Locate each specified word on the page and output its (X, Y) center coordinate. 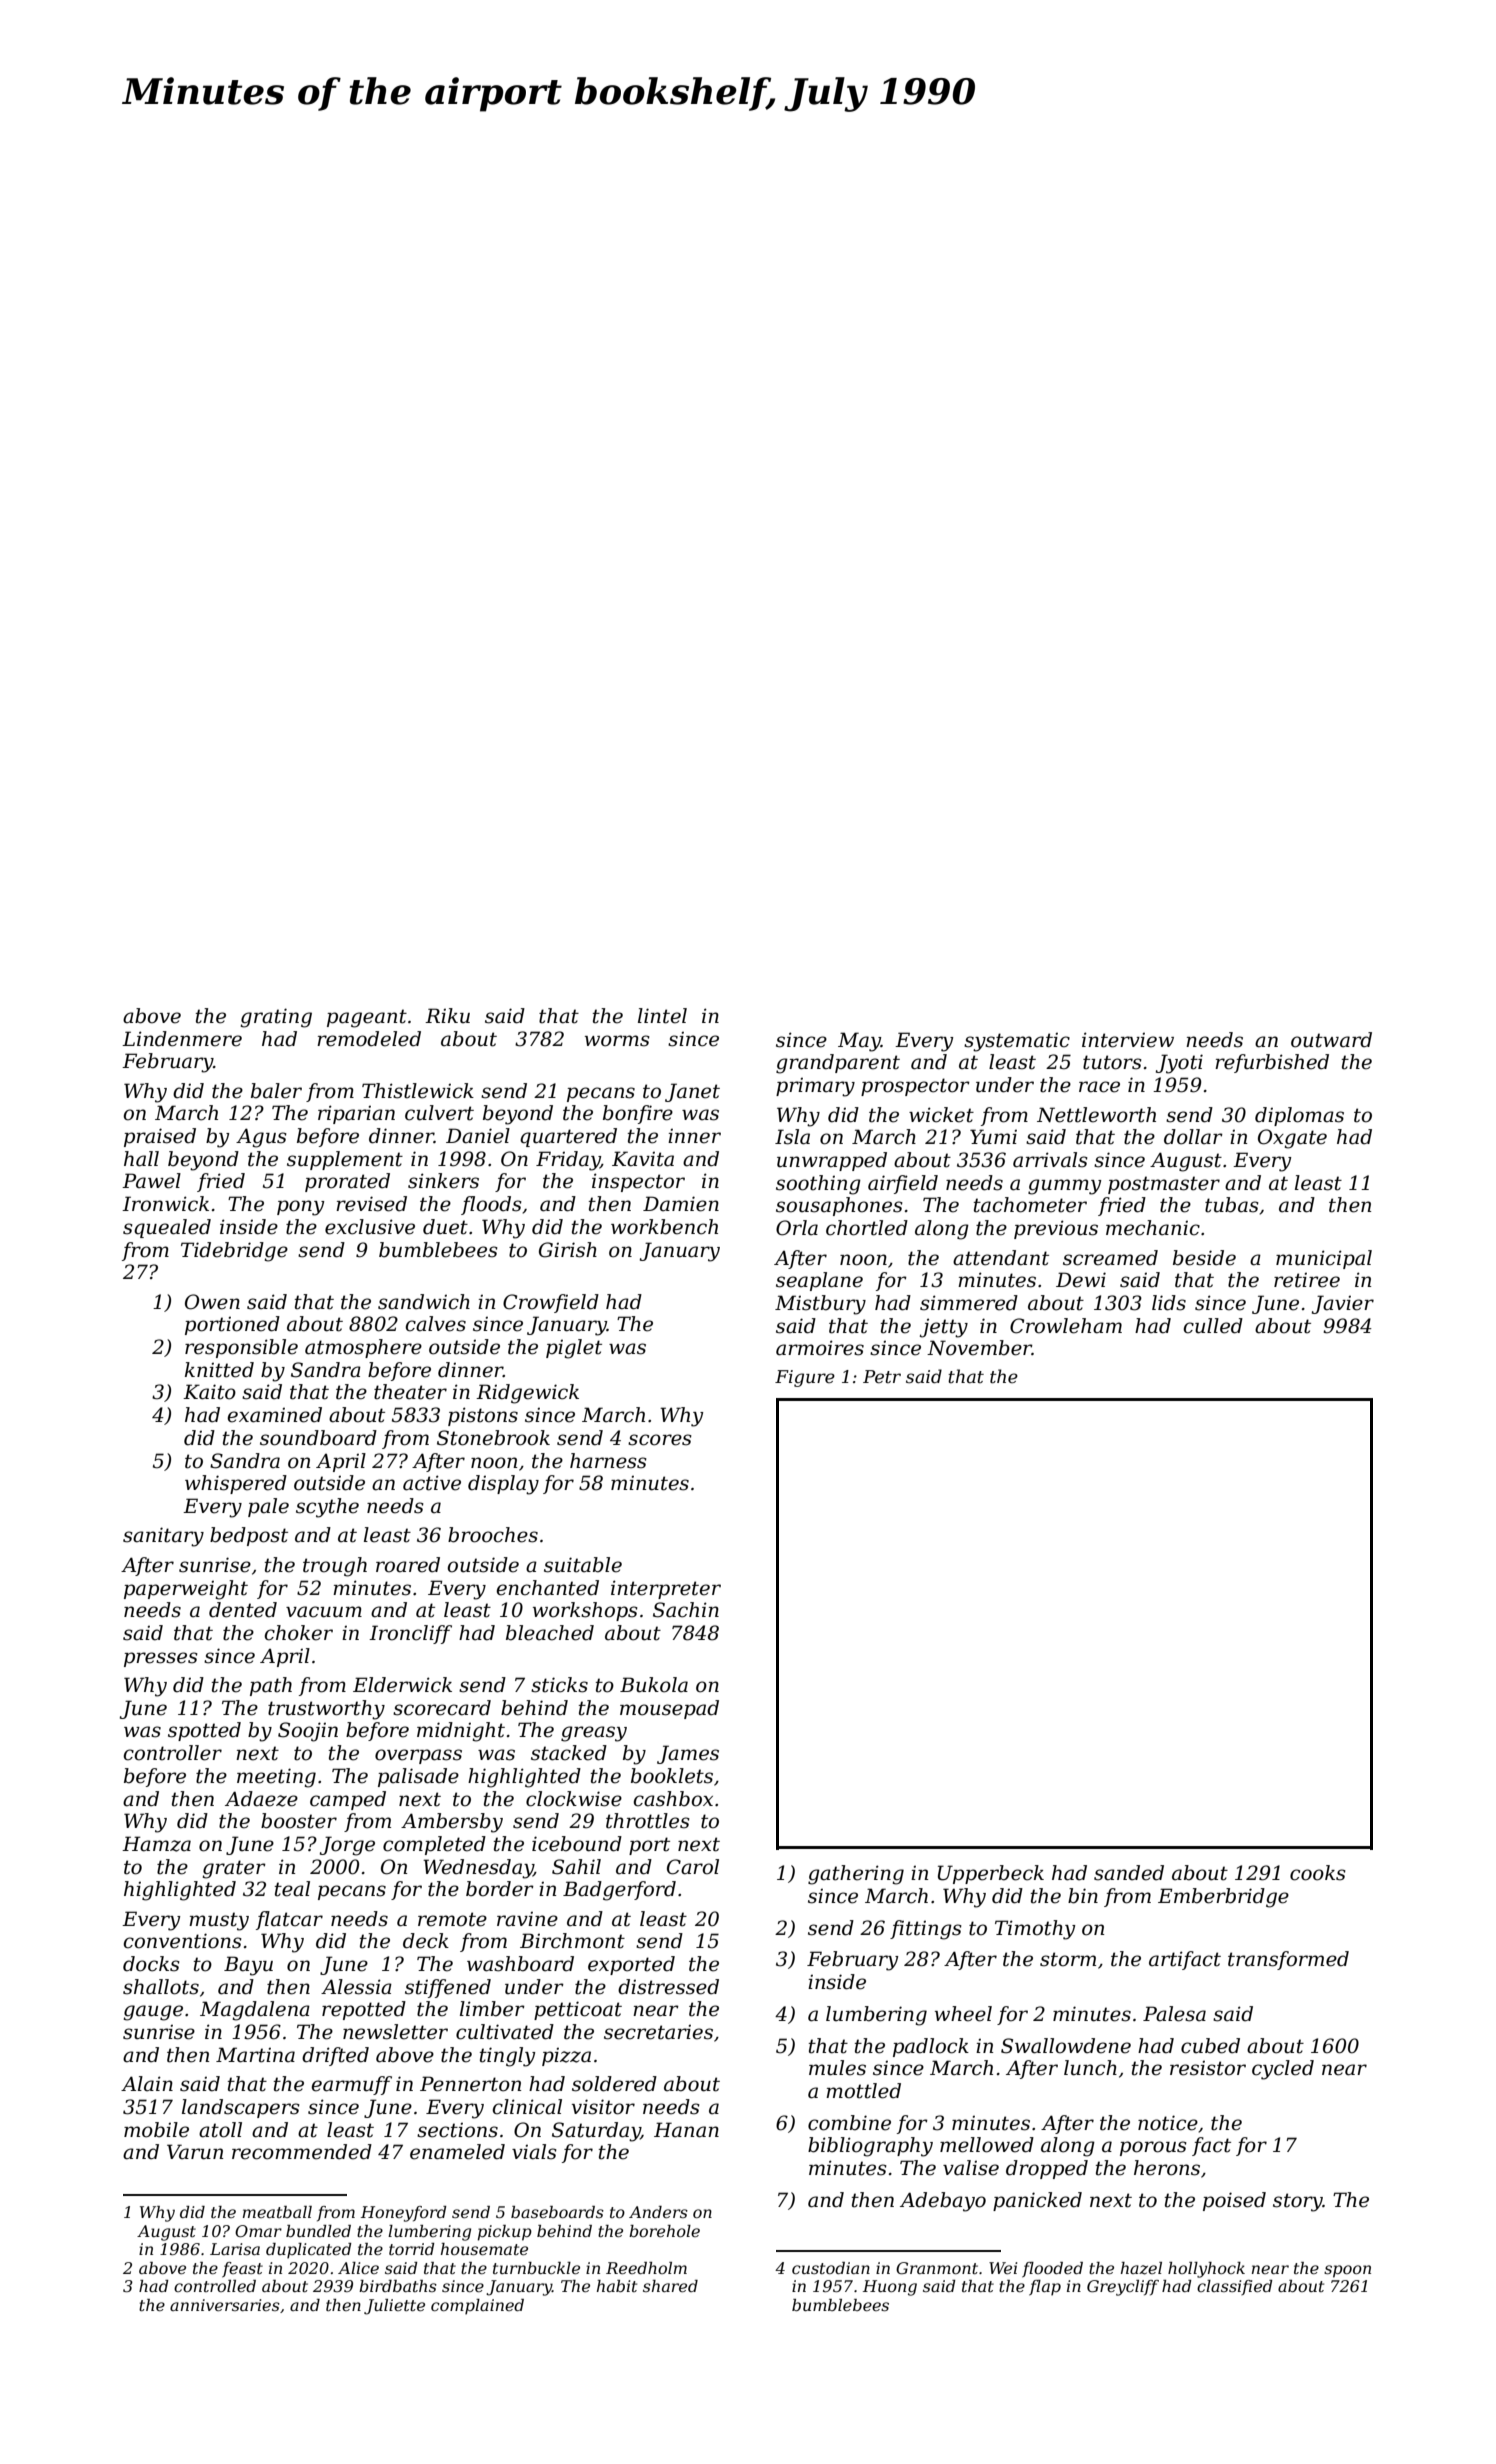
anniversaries (225, 2305)
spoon (1347, 2271)
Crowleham (1066, 1326)
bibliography (870, 2147)
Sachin (686, 1610)
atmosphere (363, 1348)
